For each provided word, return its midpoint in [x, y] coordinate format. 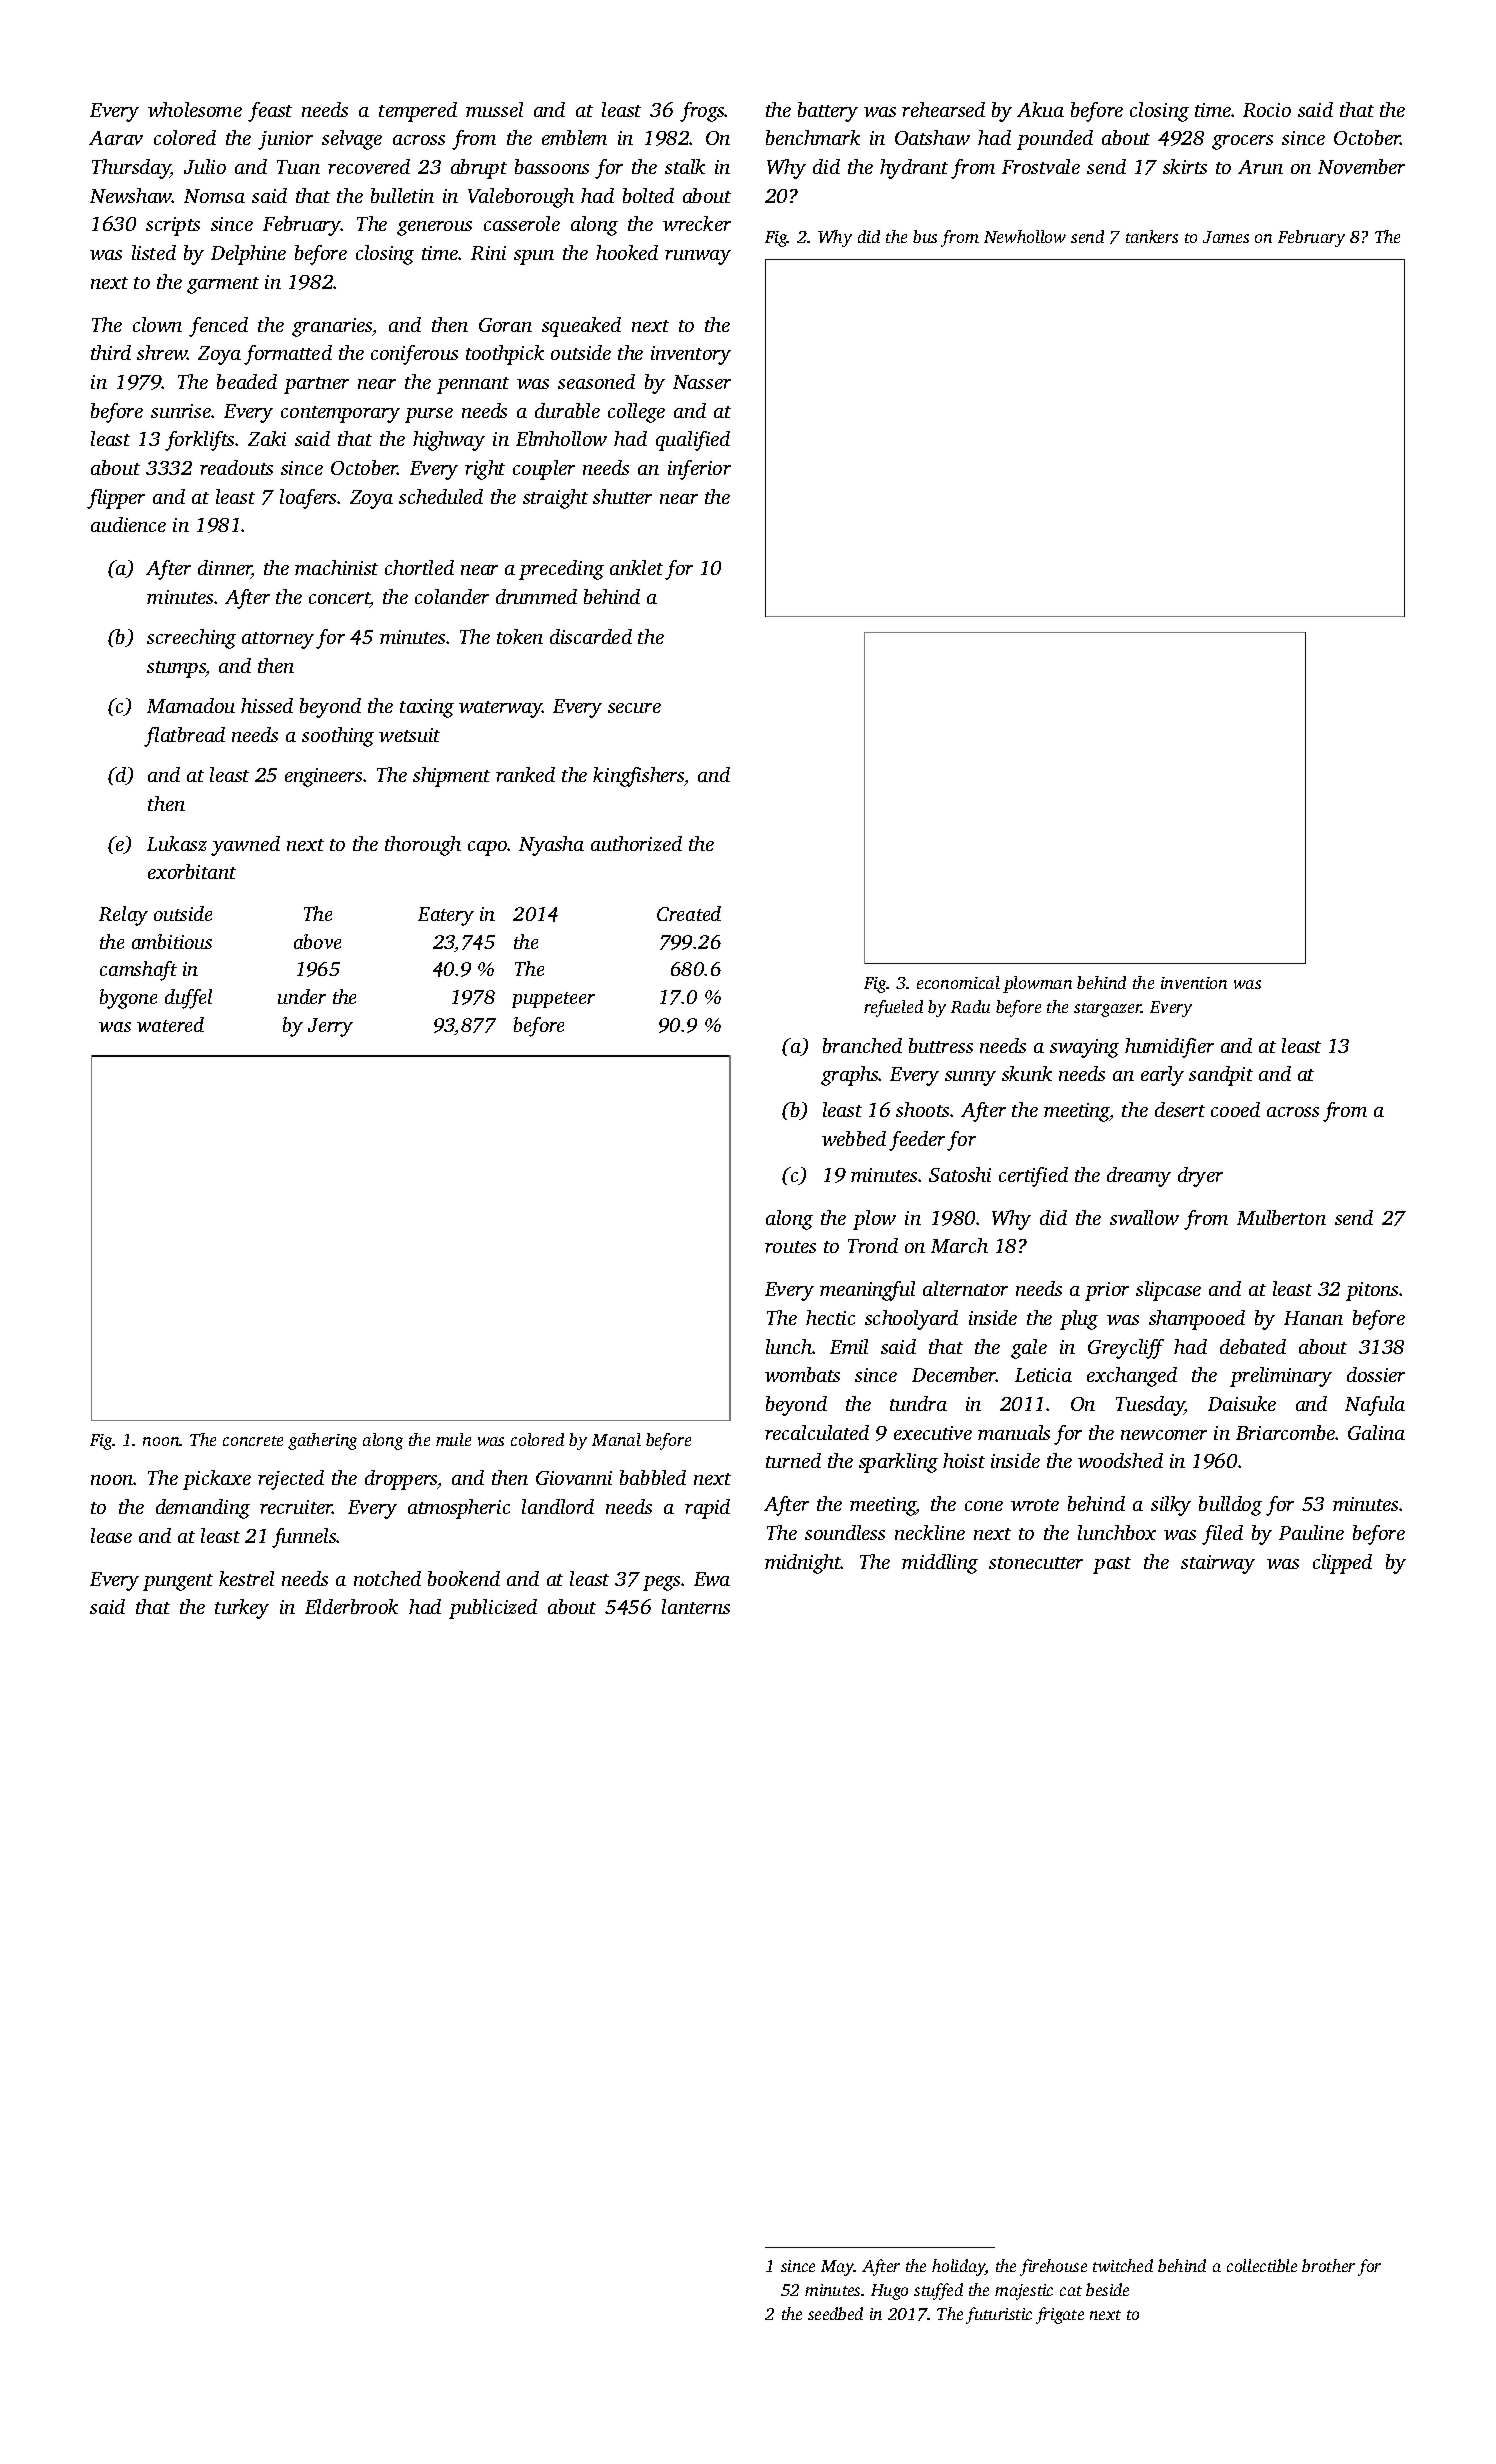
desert [1180, 1109]
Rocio [1267, 110]
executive [933, 1433]
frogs [702, 112]
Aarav [116, 138]
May [837, 2268]
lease [111, 1535]
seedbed [835, 2313]
